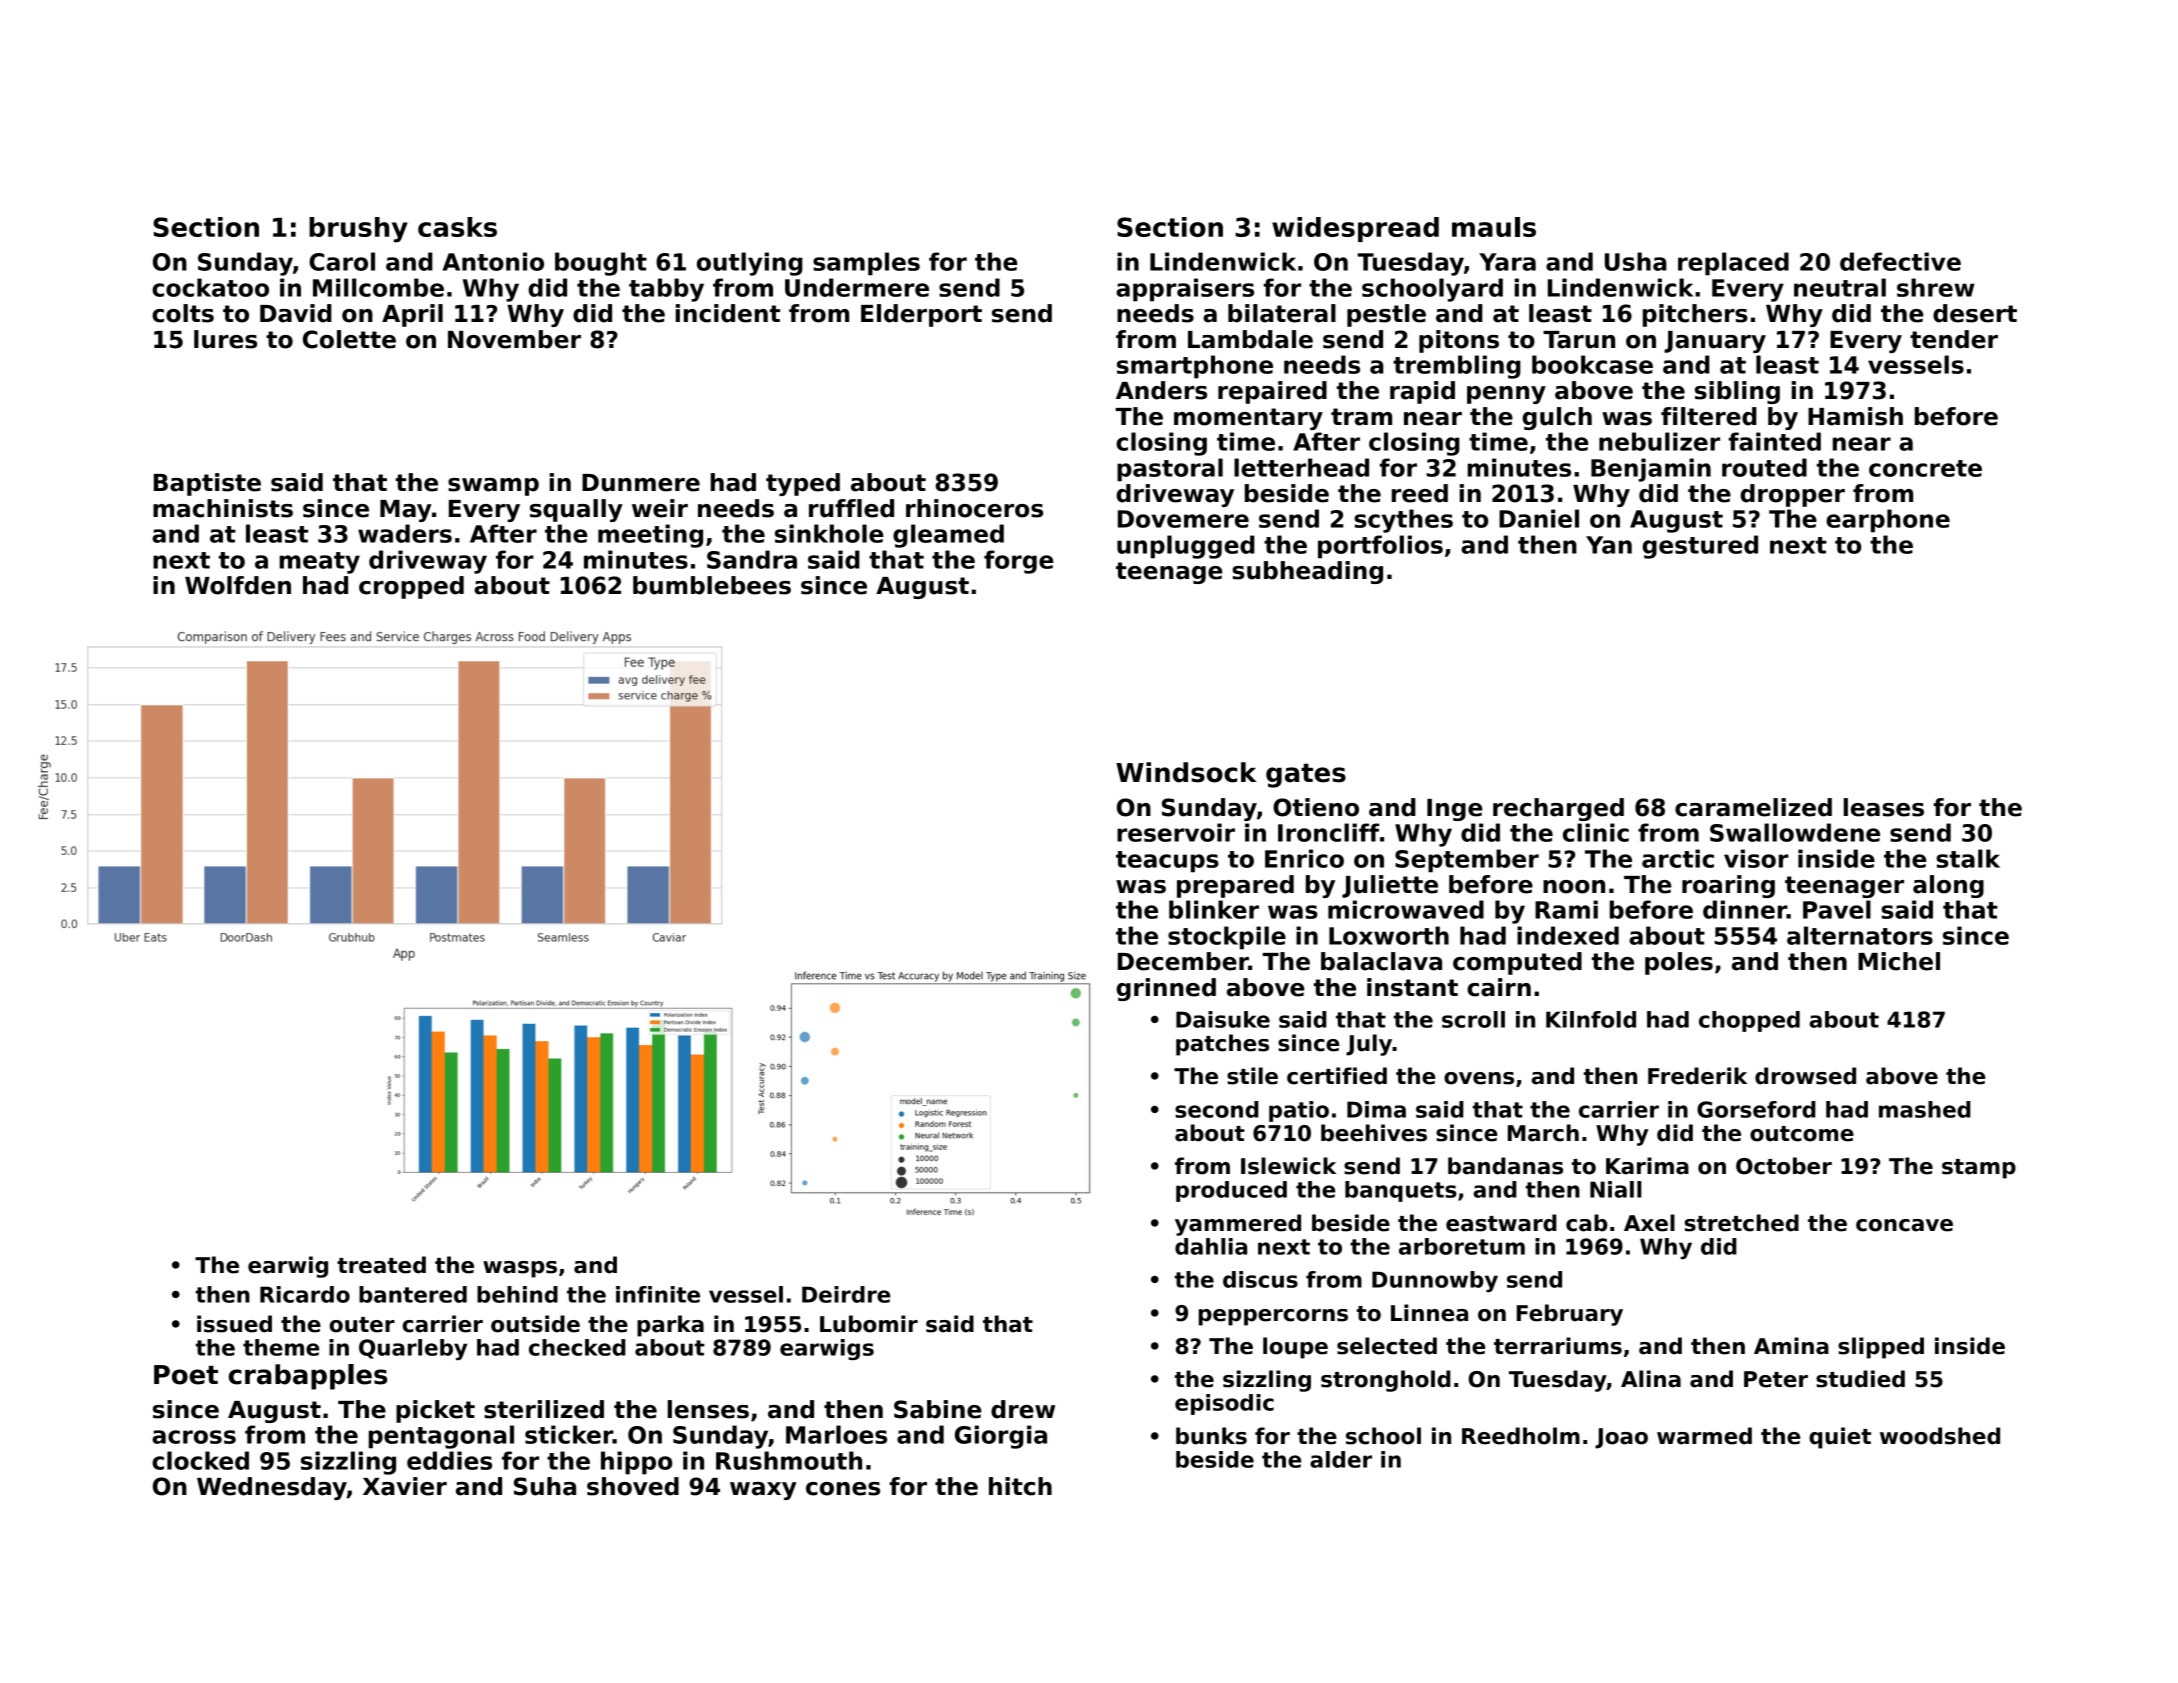 Image resolution: width=2178 pixels, height=1683 pixels. What do you see at coordinates (411, 587) in the screenshot?
I see `cropped` at bounding box center [411, 587].
